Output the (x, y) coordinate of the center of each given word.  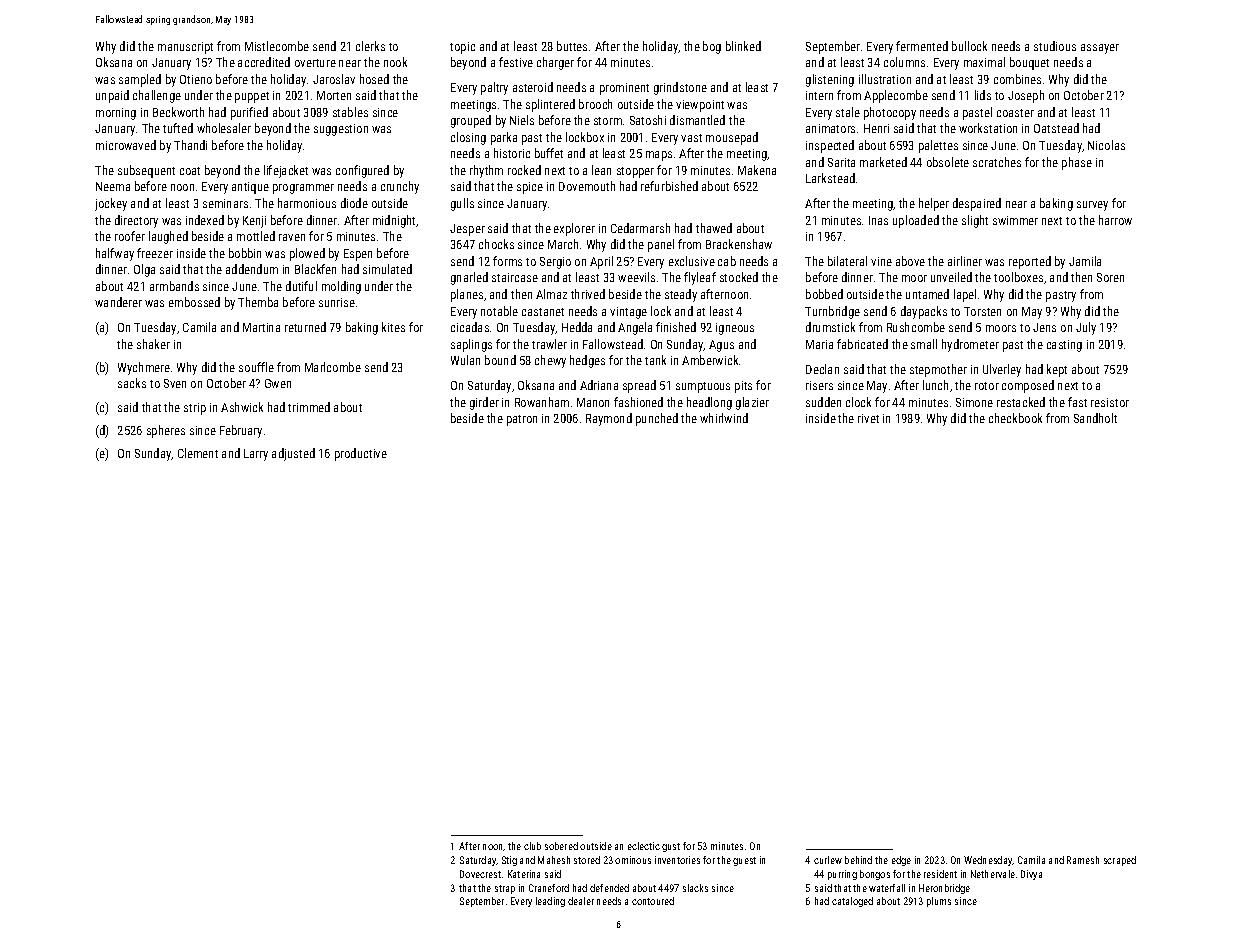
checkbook (1015, 418)
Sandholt (1095, 418)
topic (462, 48)
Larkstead (830, 178)
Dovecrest (480, 874)
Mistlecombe (277, 46)
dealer (581, 901)
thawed (714, 228)
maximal (984, 62)
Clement (198, 453)
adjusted (293, 454)
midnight (395, 221)
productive (361, 454)
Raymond (609, 419)
